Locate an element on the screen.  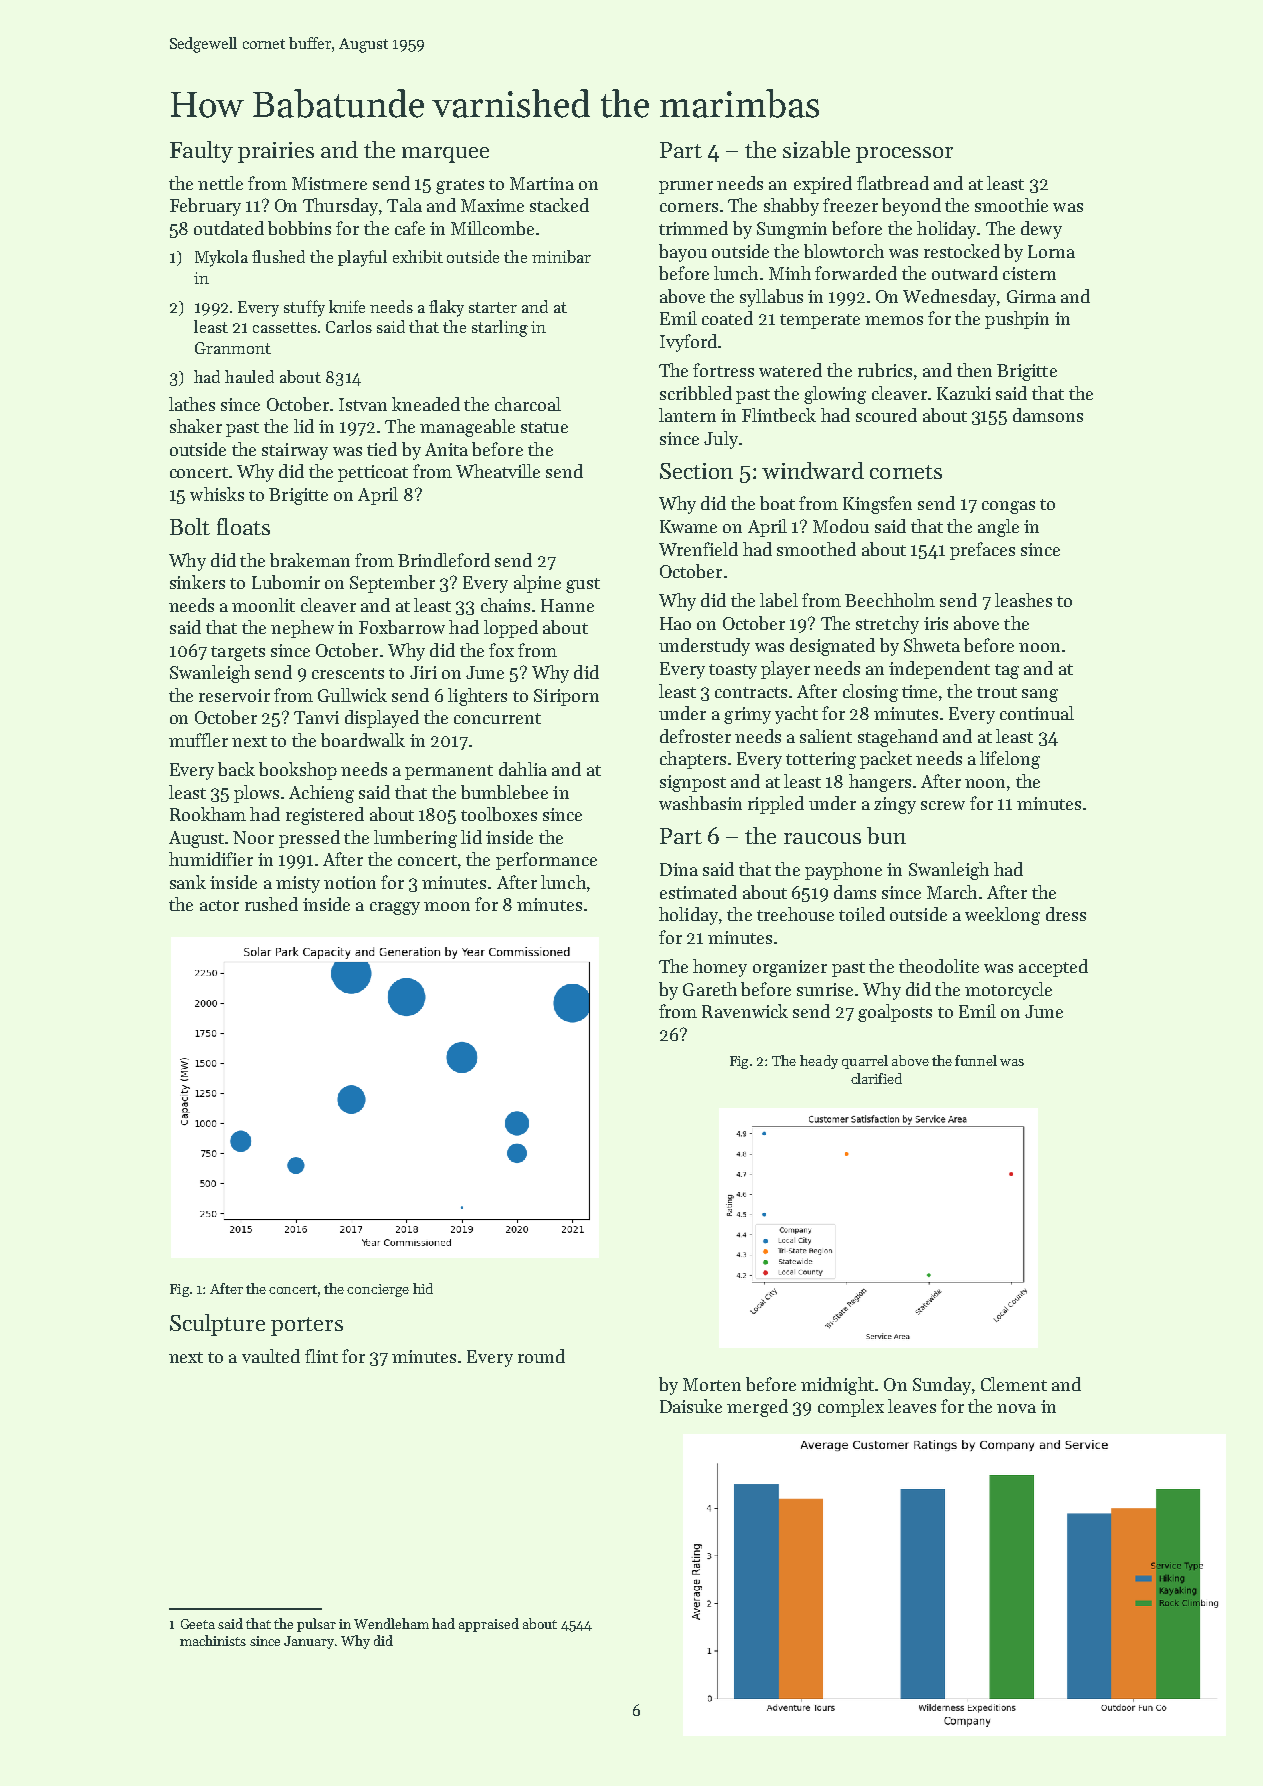
rushed is located at coordinates (271, 904).
